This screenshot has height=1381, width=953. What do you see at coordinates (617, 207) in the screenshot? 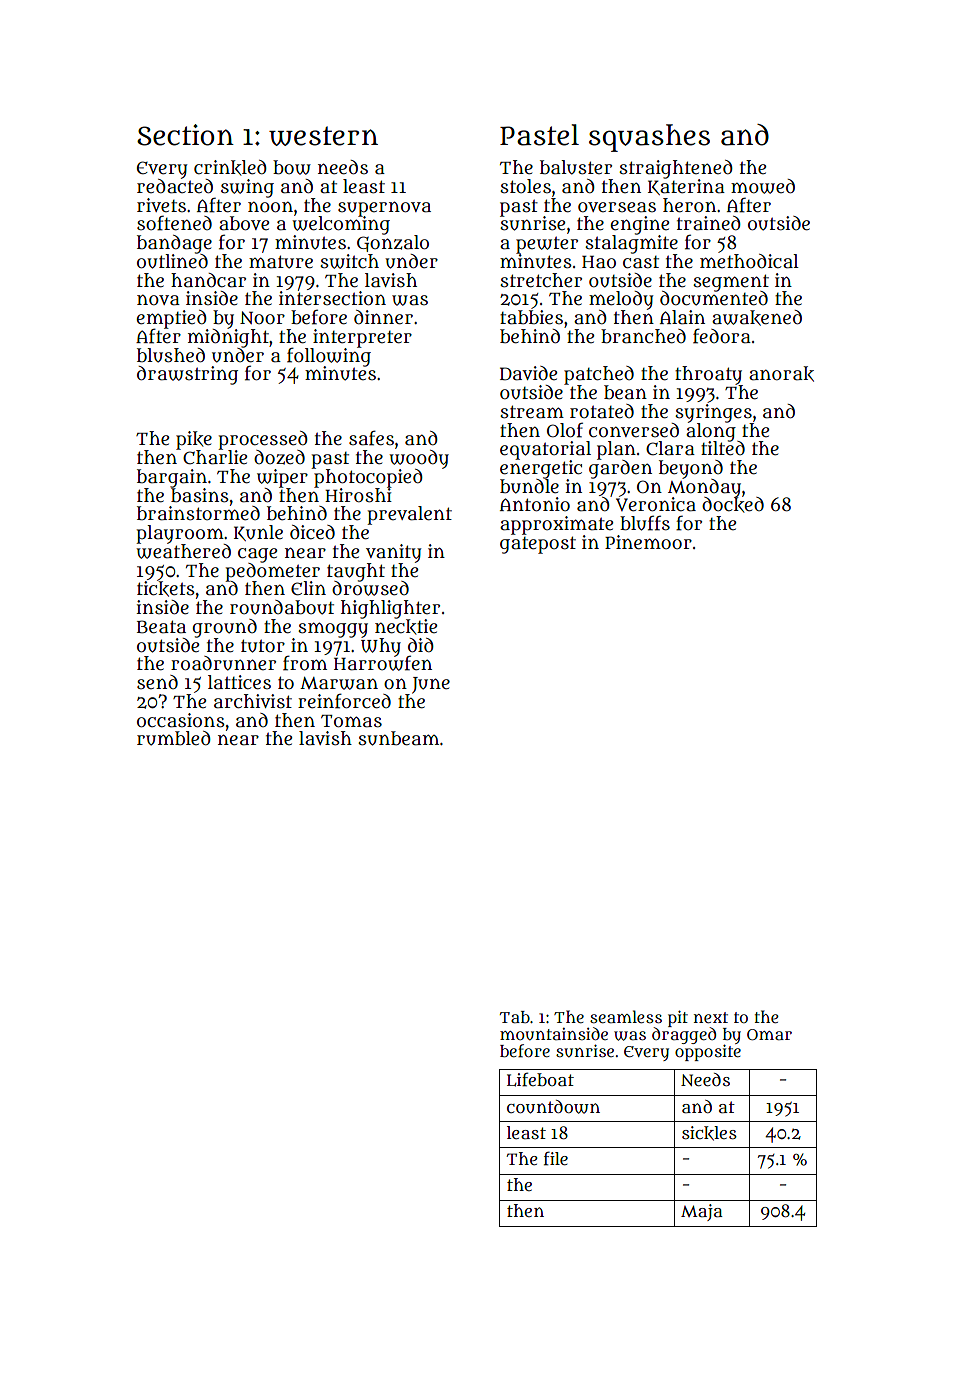
I see `overseas` at bounding box center [617, 207].
